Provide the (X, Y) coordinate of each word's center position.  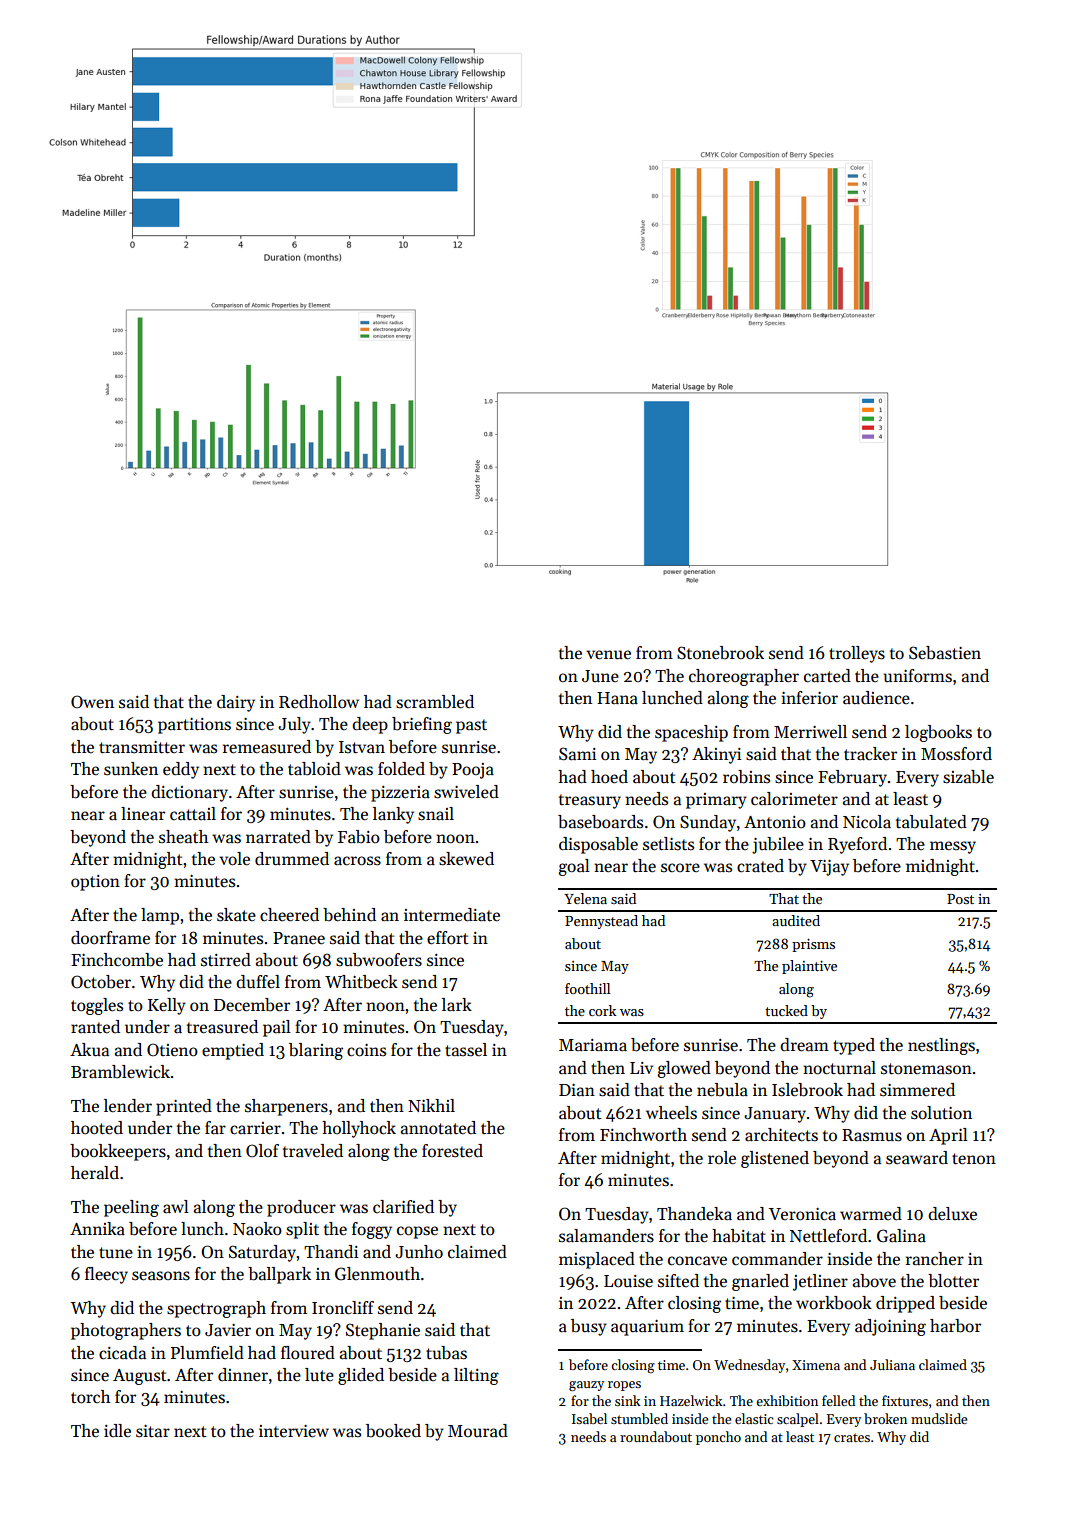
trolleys (857, 654)
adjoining (890, 1327)
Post (960, 899)
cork (602, 1010)
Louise (628, 1281)
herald (95, 1173)
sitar (153, 1431)
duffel (258, 982)
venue (608, 655)
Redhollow (319, 701)
